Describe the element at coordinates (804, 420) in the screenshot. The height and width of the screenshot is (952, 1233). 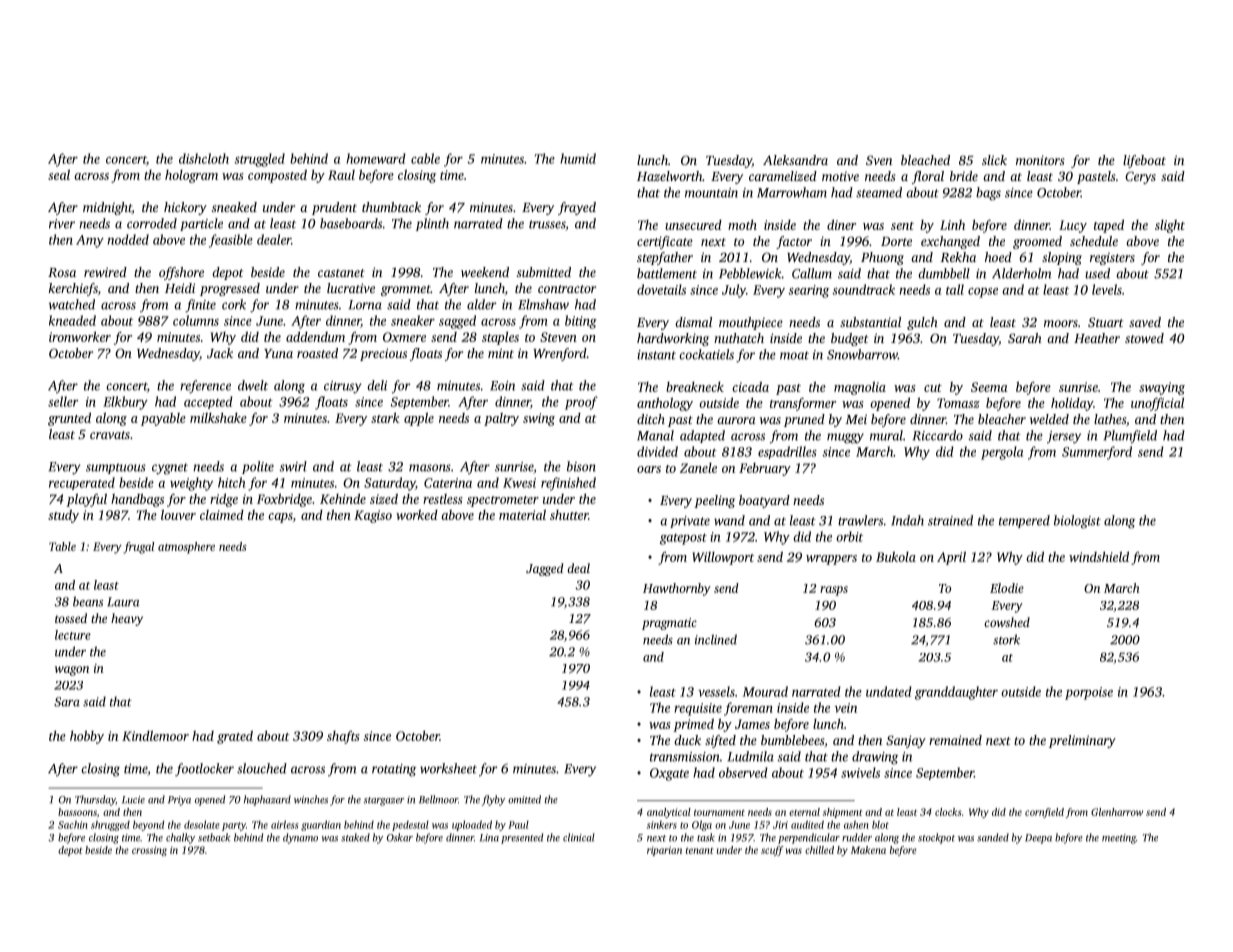
I see `pruned` at that location.
